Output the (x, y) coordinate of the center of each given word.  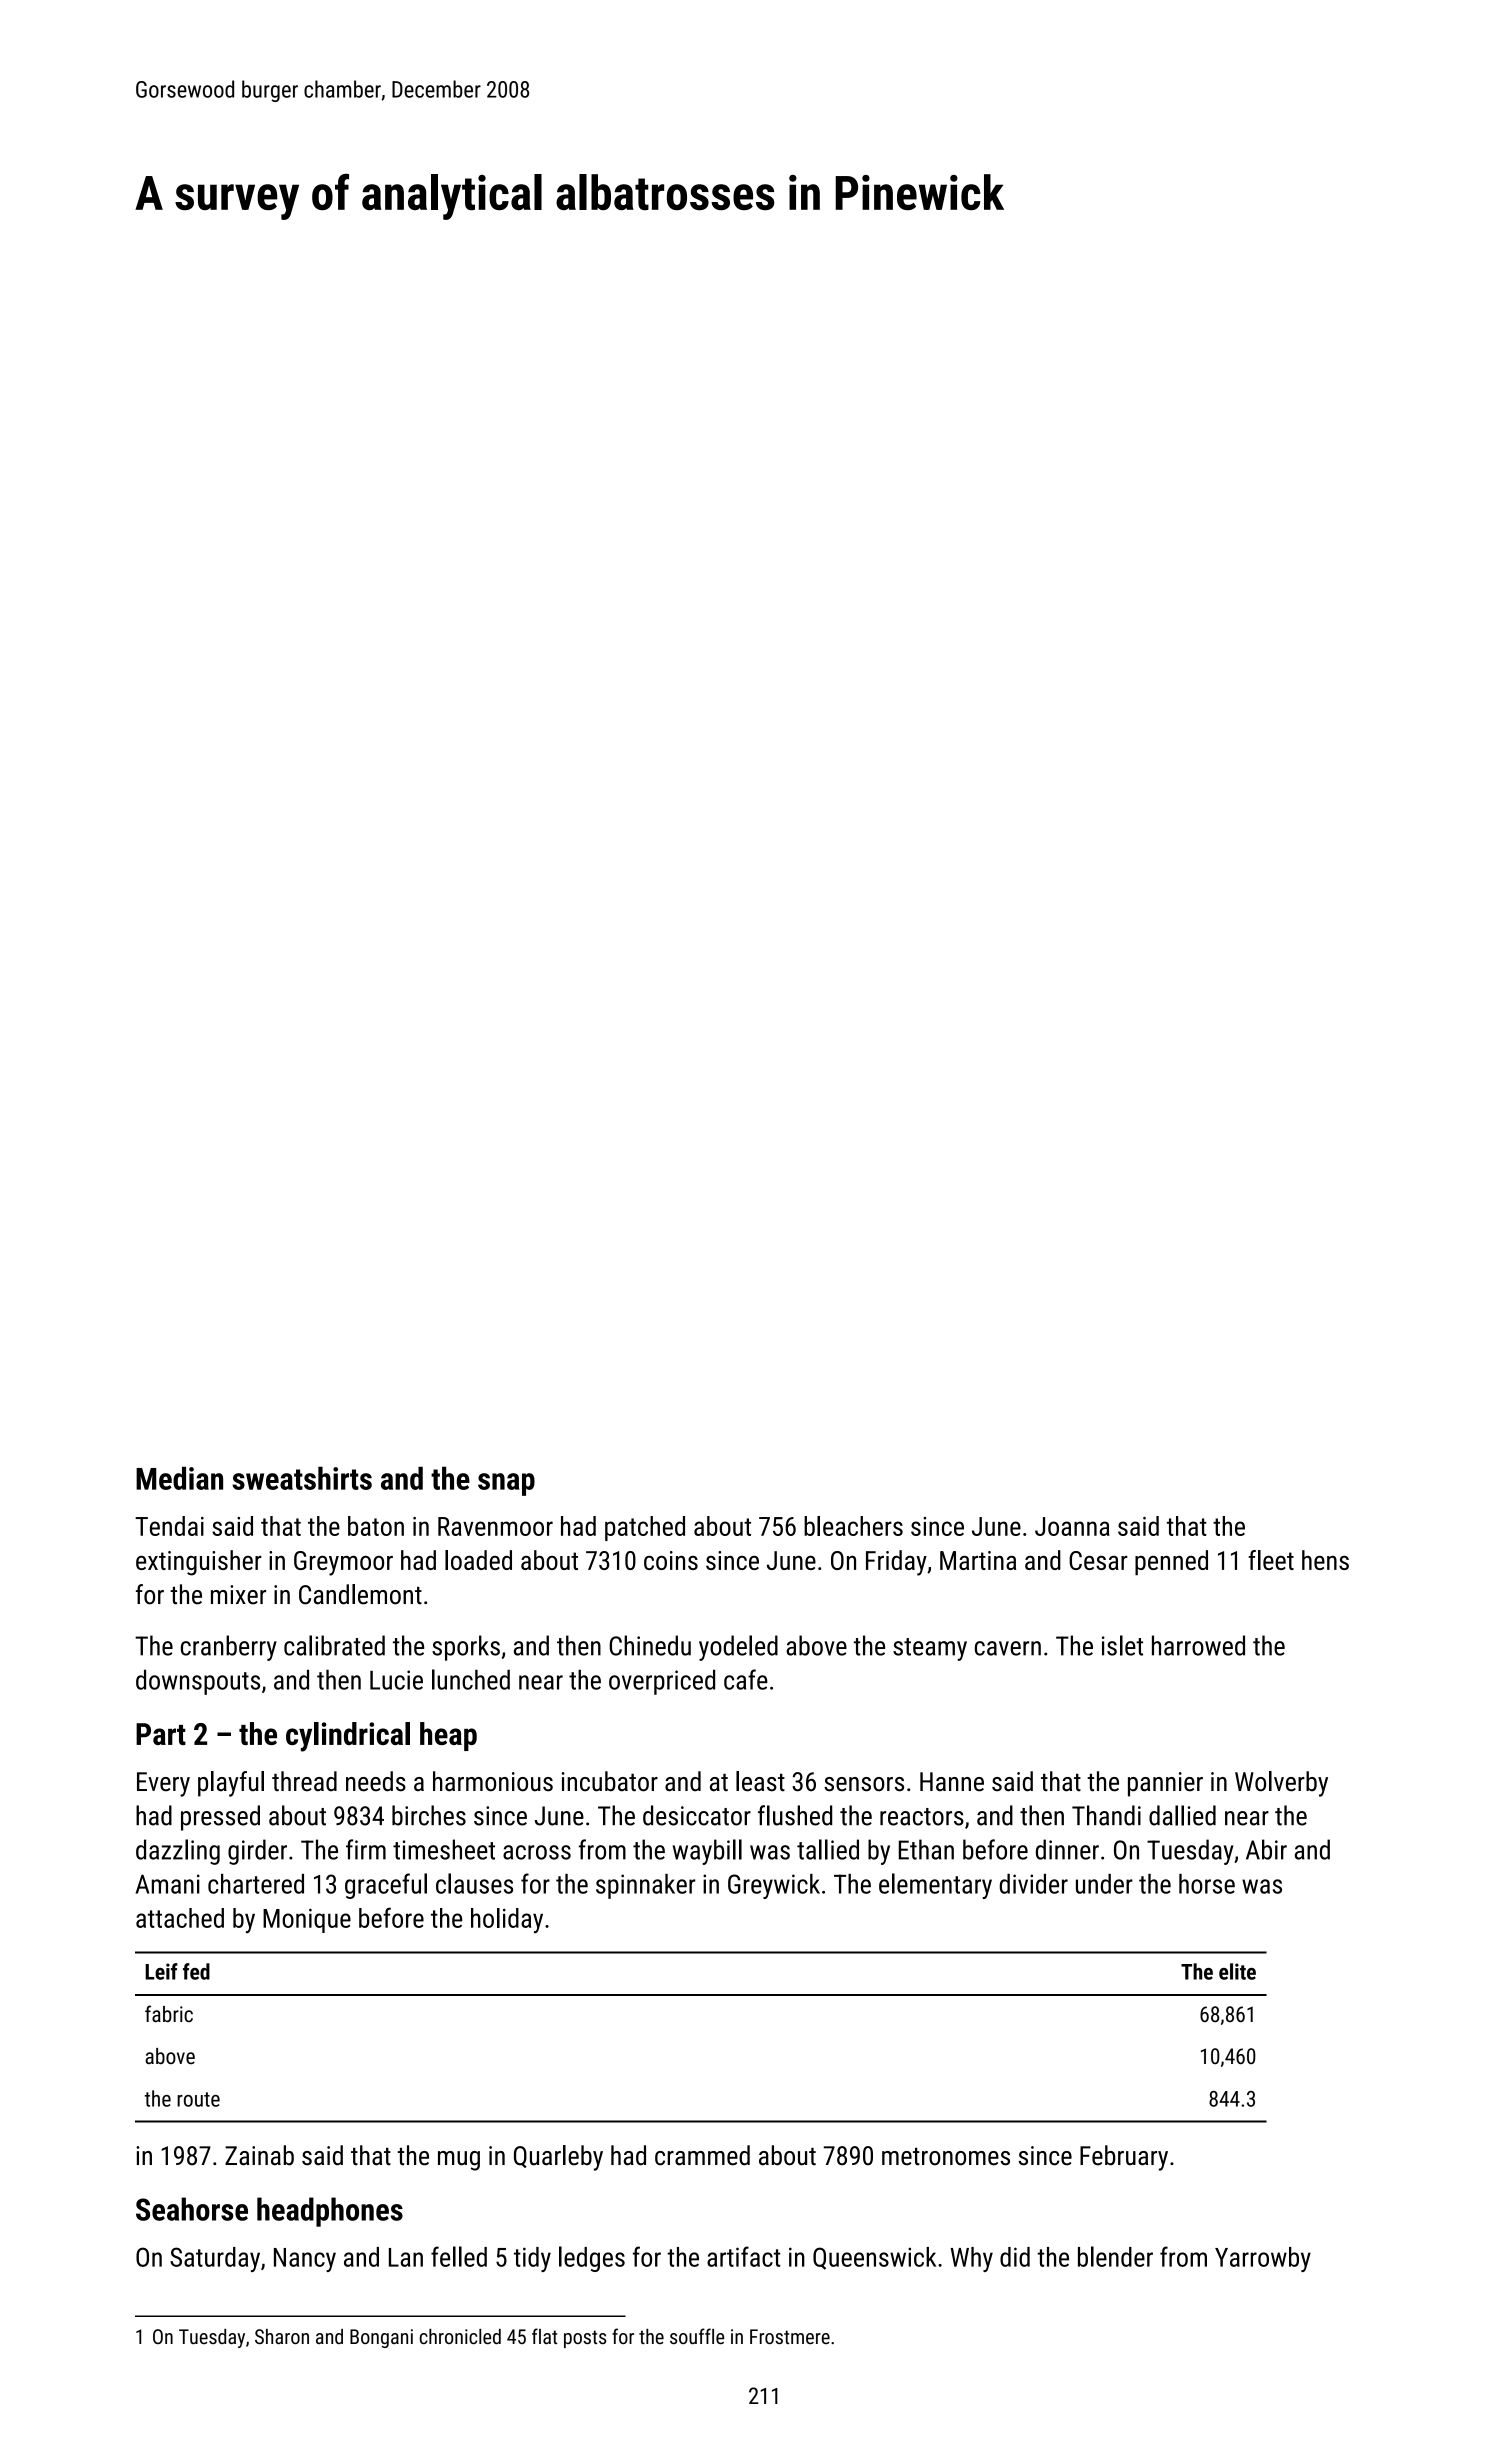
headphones (330, 2212)
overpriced (662, 1682)
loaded (478, 1560)
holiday (507, 1920)
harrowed (1198, 1645)
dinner (1067, 1849)
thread (304, 1781)
